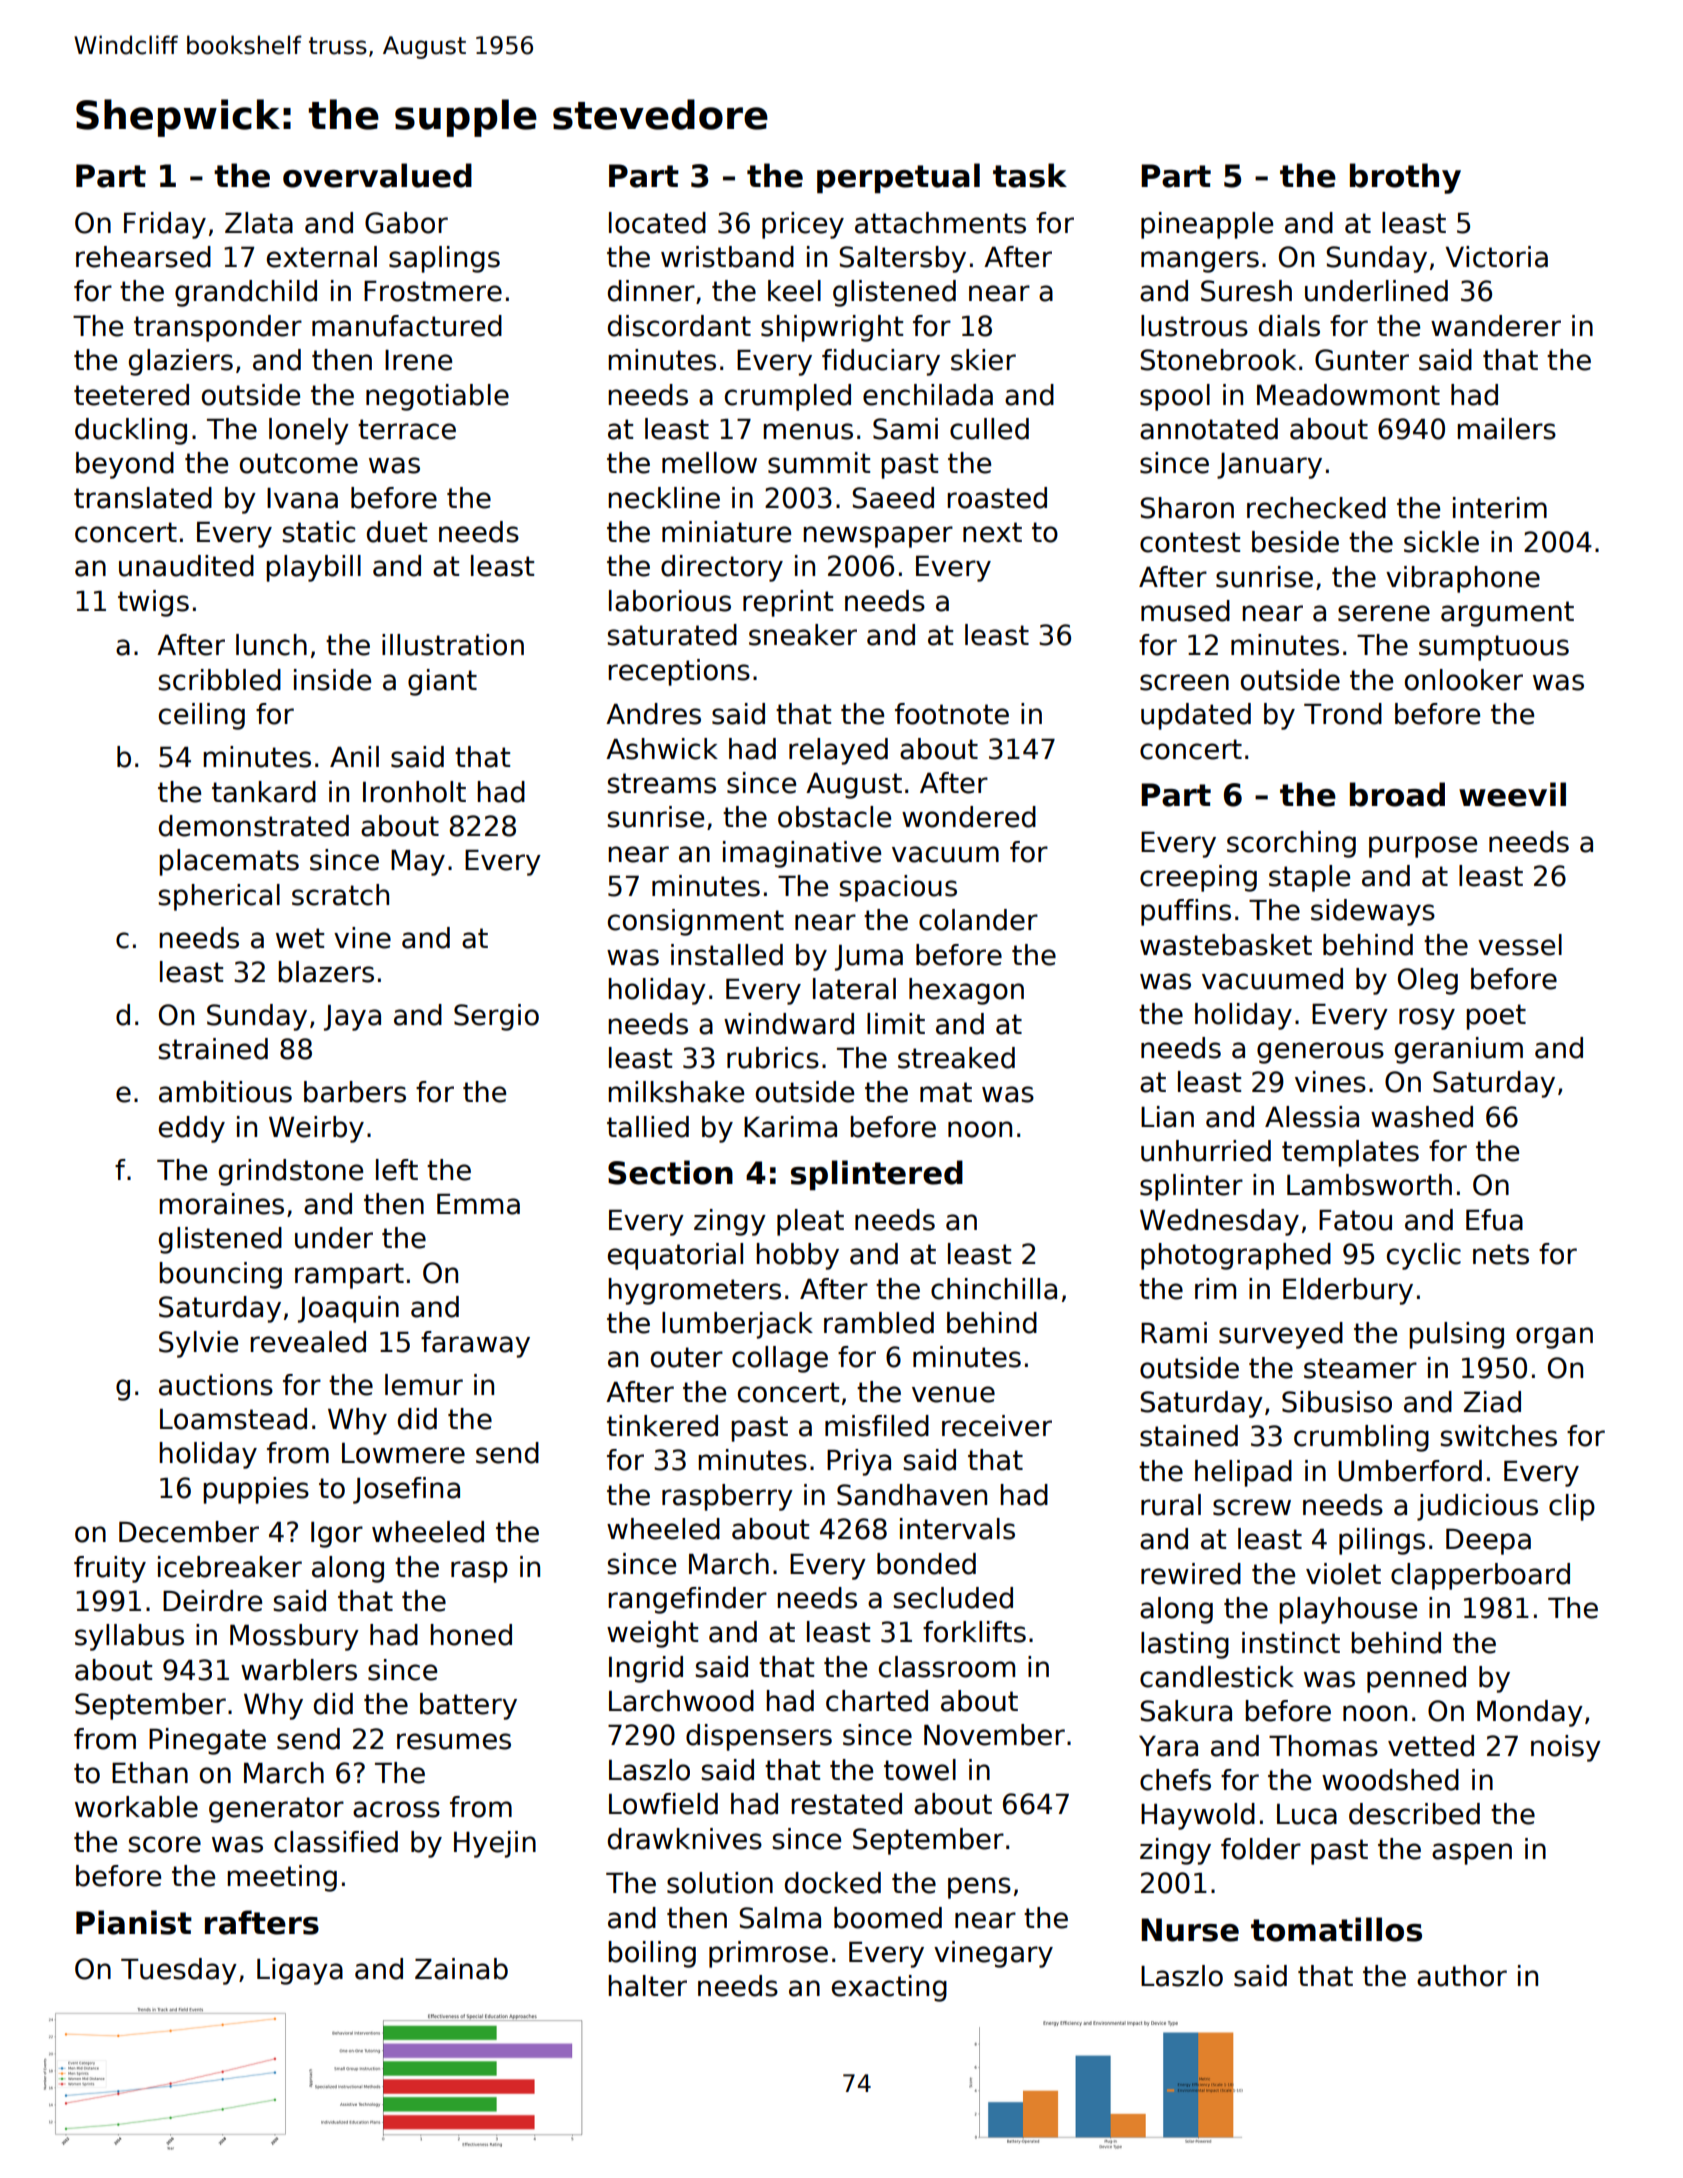 Image resolution: width=1683 pixels, height=2178 pixels. I want to click on Ethan, so click(150, 1773).
